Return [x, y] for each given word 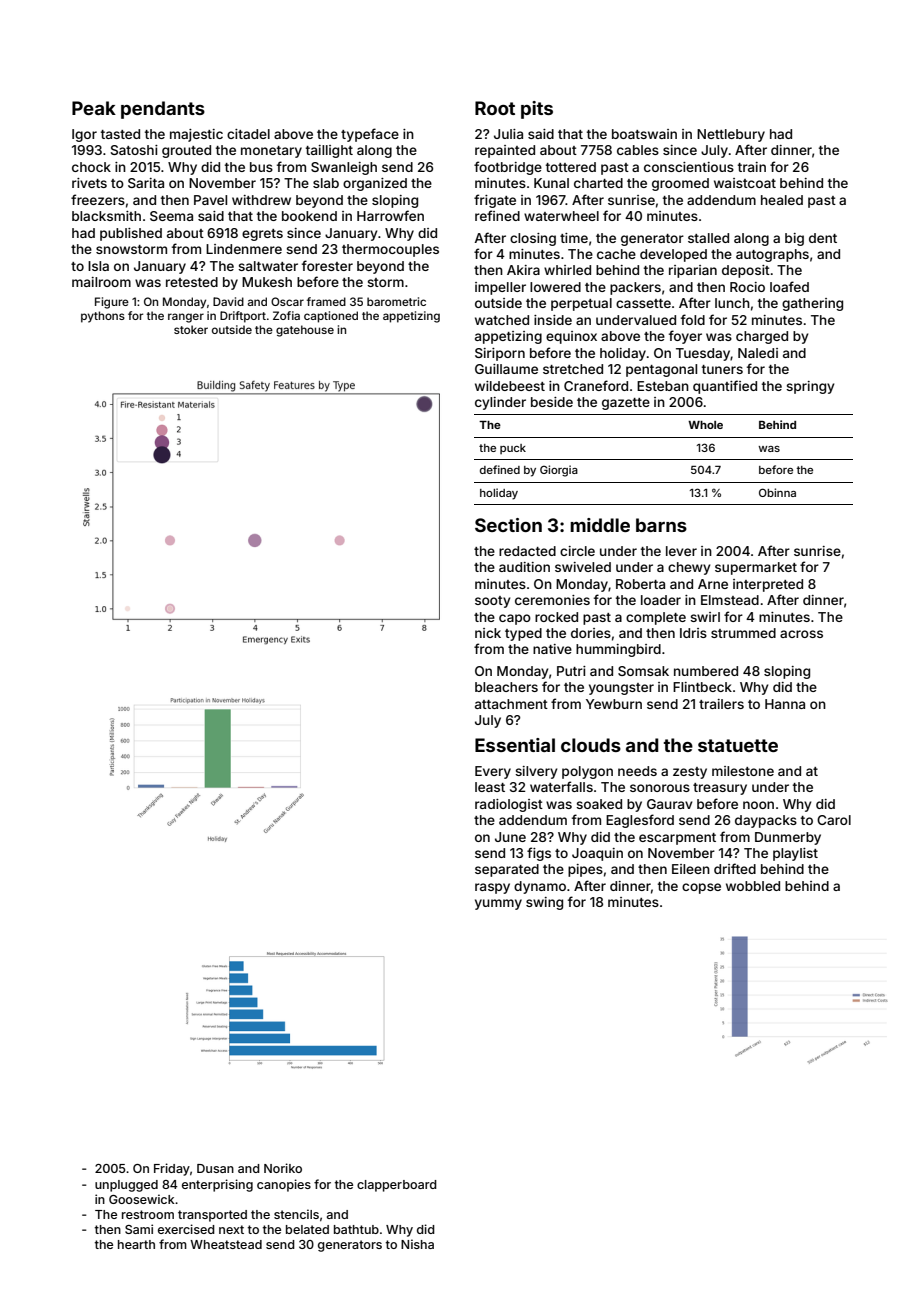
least [490, 787]
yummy [498, 904]
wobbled [753, 886]
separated [507, 870]
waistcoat [745, 183]
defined [500, 469]
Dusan [215, 1168]
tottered [571, 167]
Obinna [777, 492]
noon [758, 805]
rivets [89, 183]
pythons [103, 317]
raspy [492, 888]
